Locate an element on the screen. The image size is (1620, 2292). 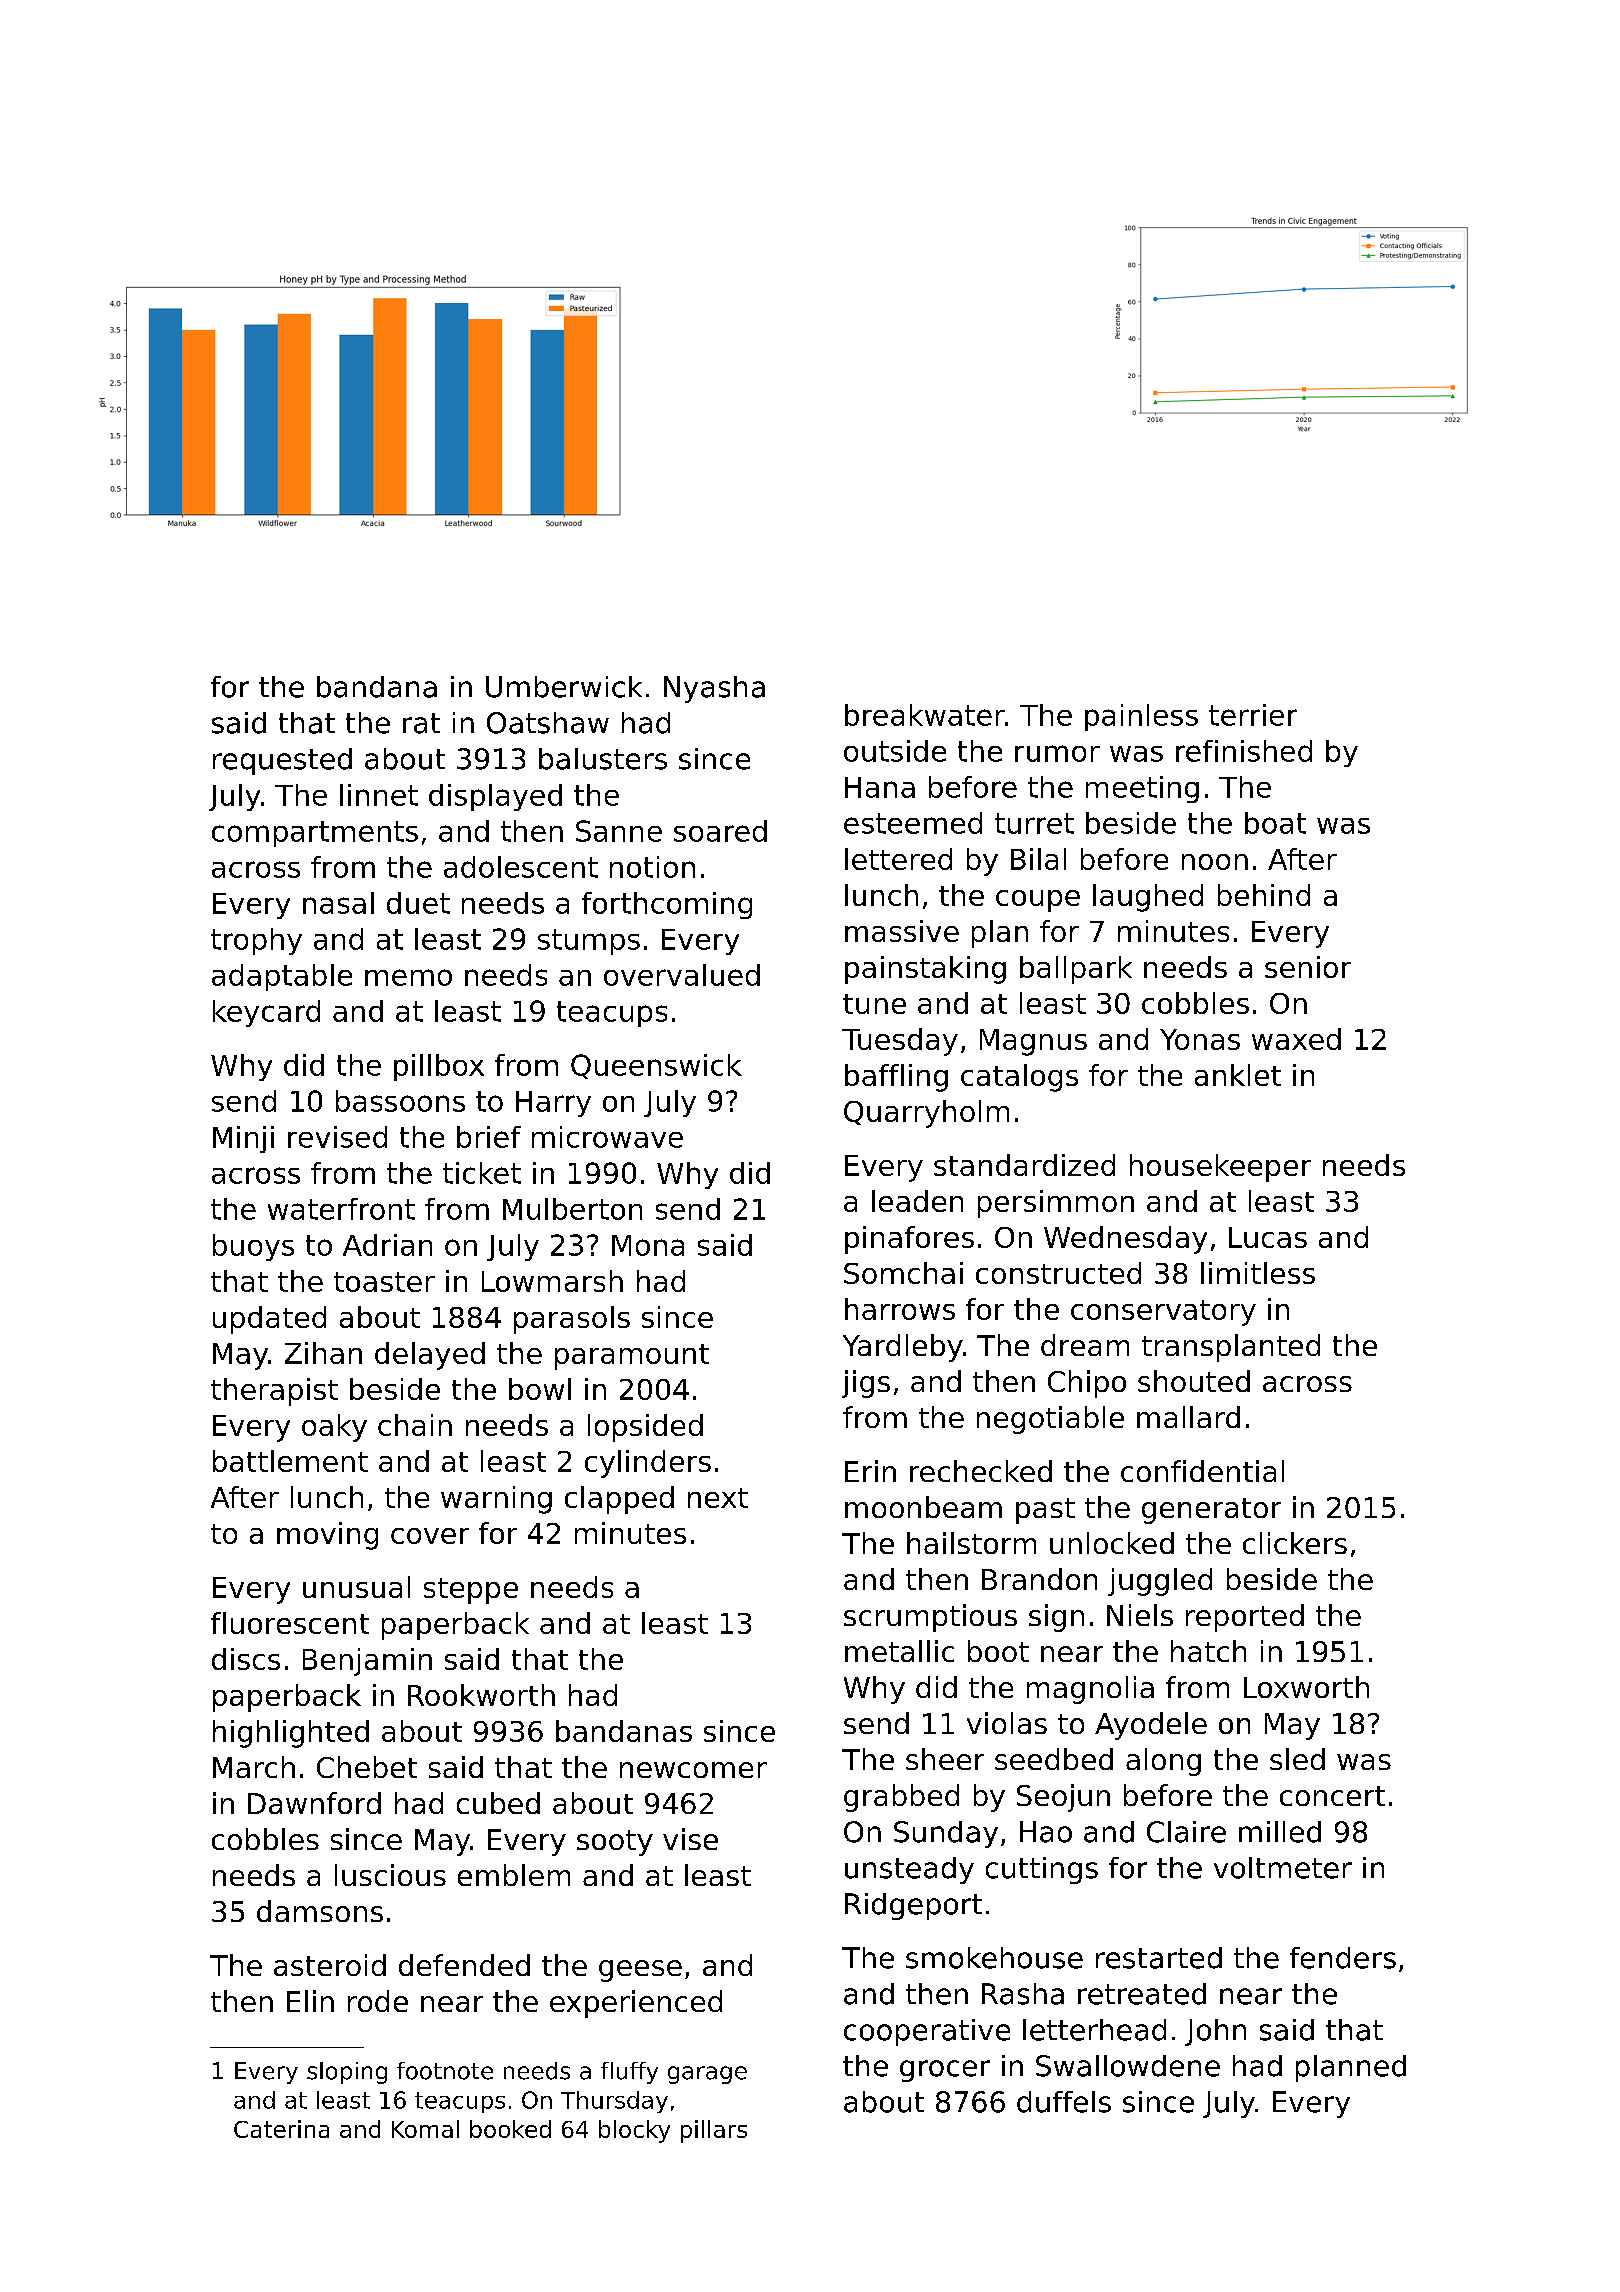
hailstorm is located at coordinates (971, 1543).
